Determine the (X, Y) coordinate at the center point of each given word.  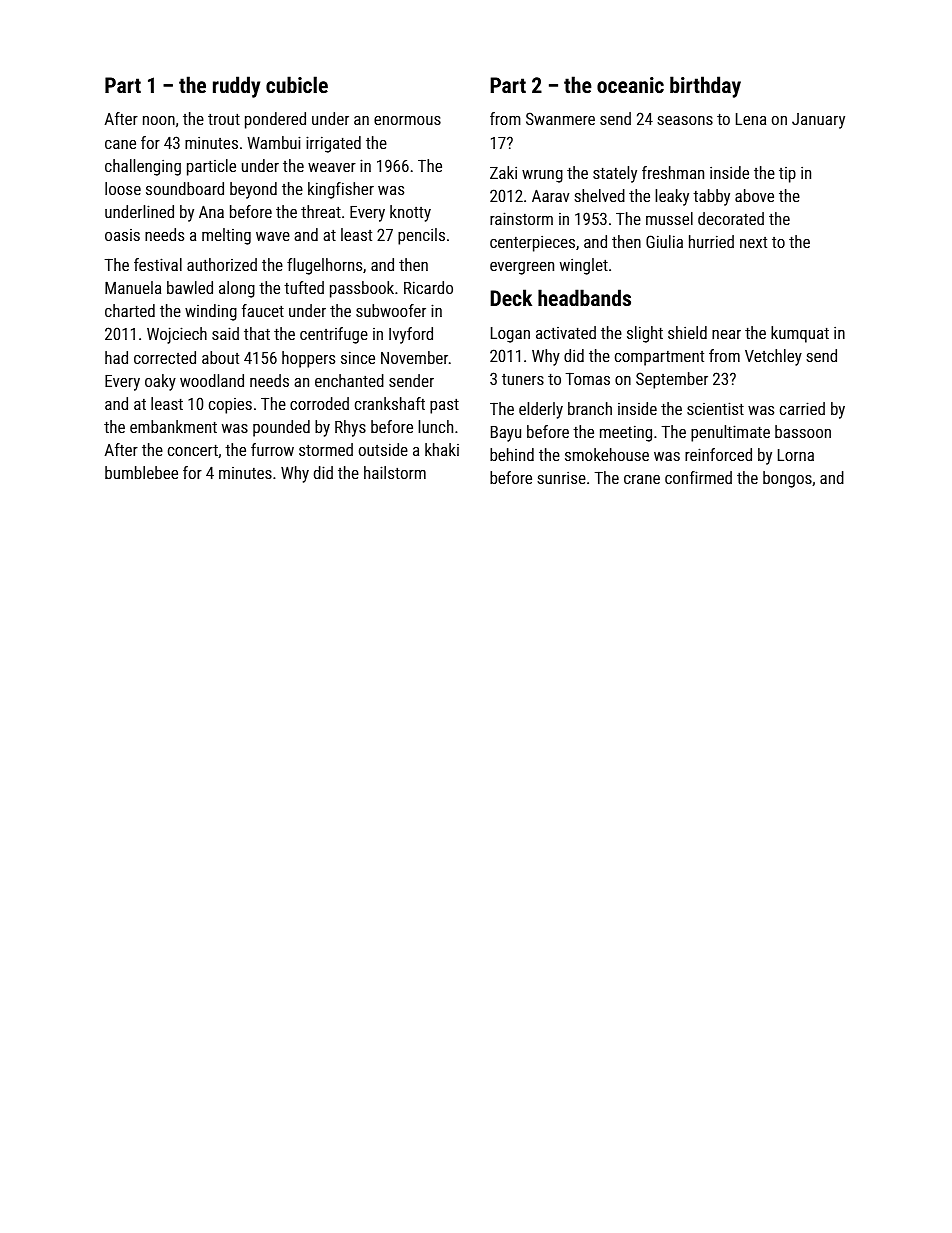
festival (158, 264)
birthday (705, 87)
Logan (510, 335)
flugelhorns (324, 266)
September (672, 380)
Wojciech (177, 335)
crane (642, 479)
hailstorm (395, 472)
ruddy (236, 87)
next (753, 242)
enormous (407, 120)
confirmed (698, 477)
